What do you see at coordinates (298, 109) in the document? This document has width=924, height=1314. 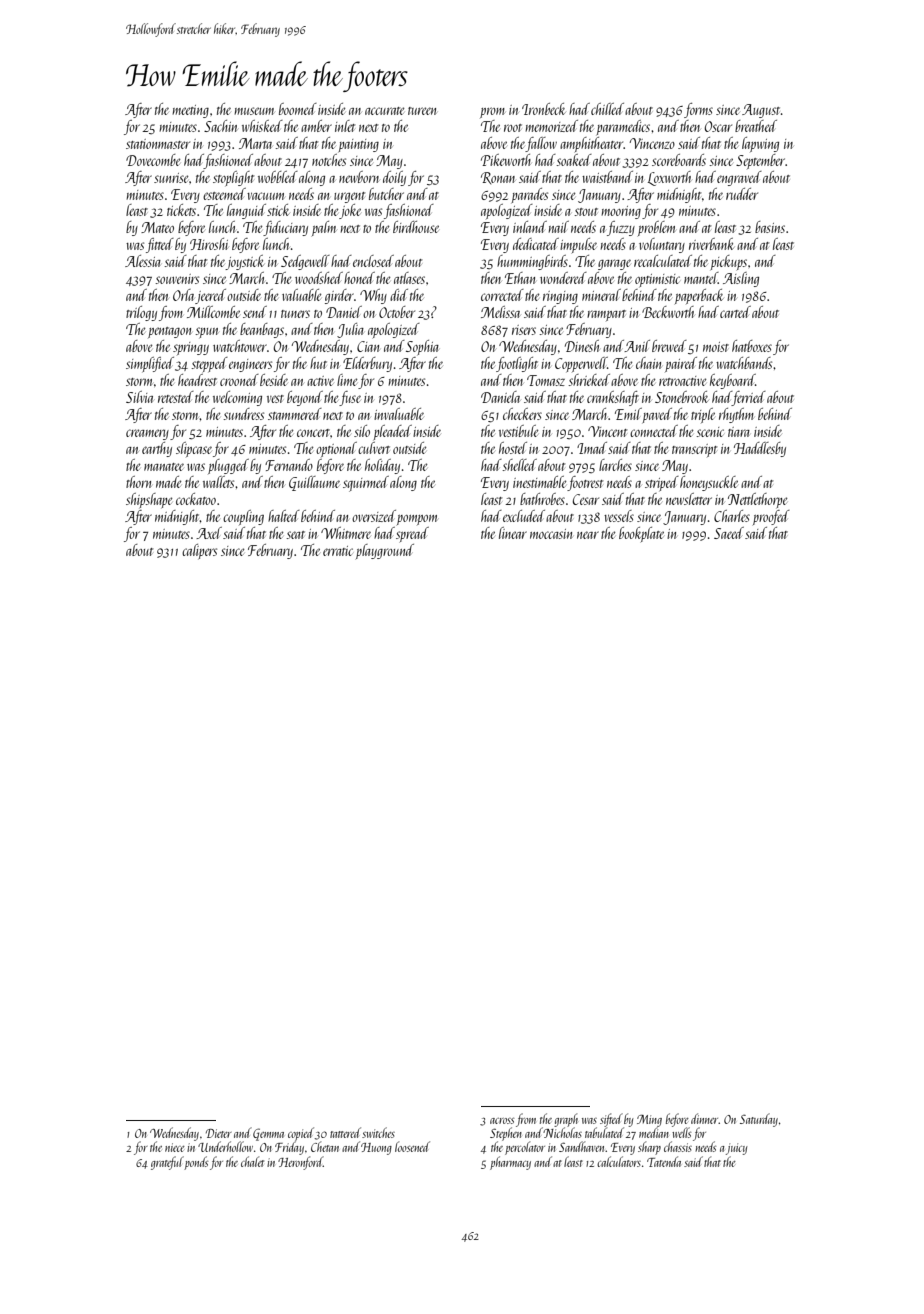 I see `boomed` at bounding box center [298, 109].
